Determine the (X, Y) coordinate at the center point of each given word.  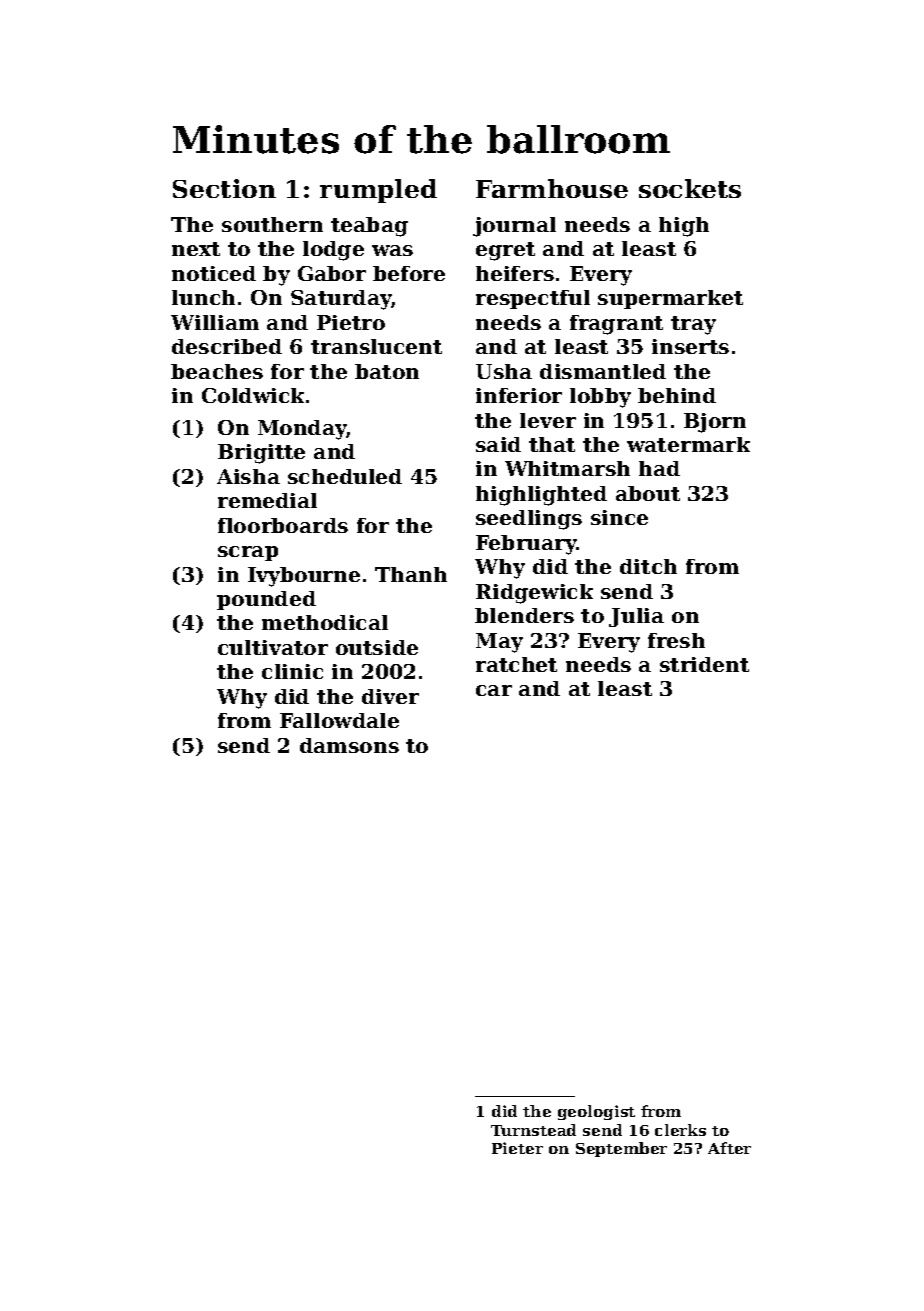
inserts (690, 346)
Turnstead (533, 1130)
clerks (680, 1130)
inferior (519, 395)
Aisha (248, 476)
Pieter (517, 1148)
